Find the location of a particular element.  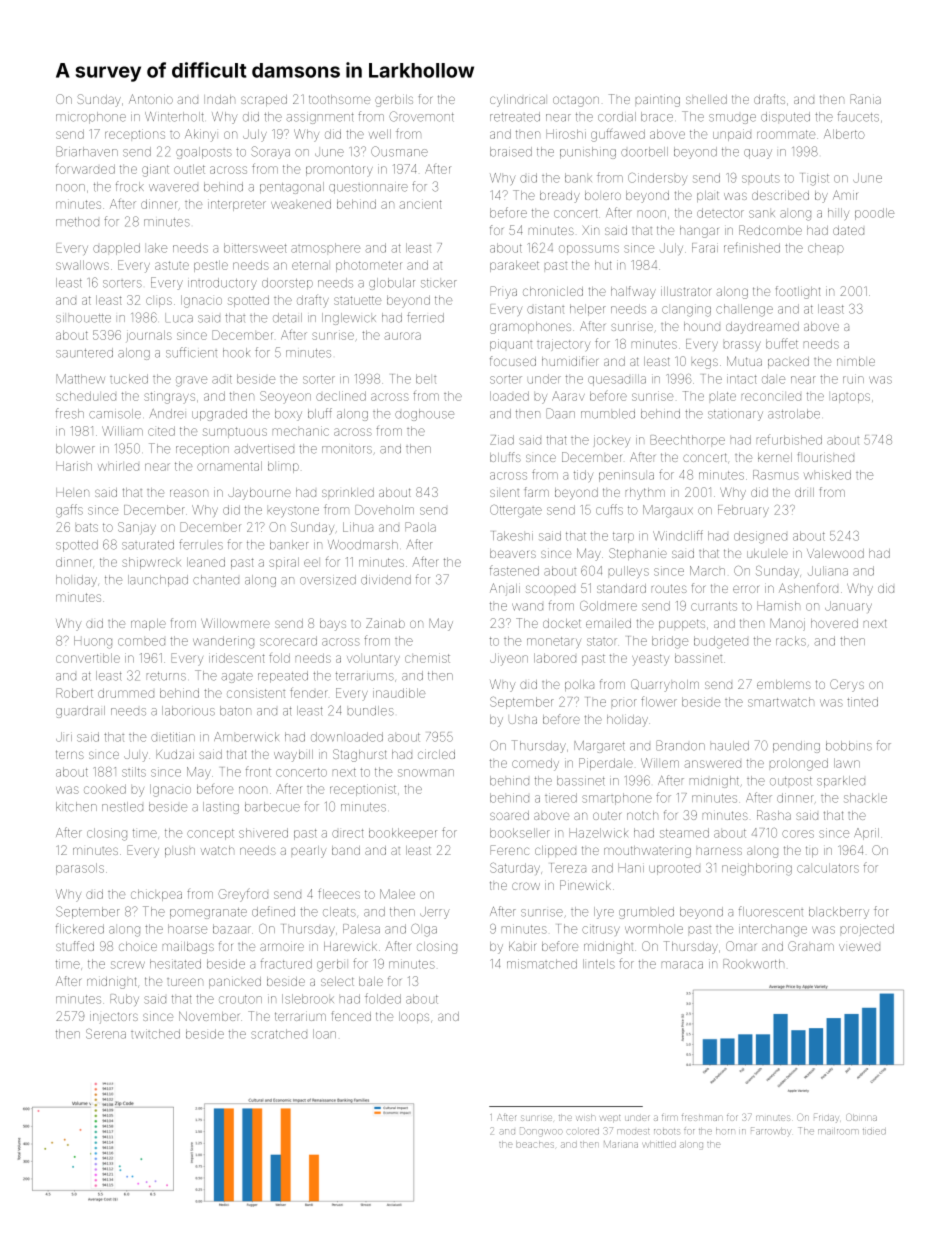

focused is located at coordinates (513, 361).
